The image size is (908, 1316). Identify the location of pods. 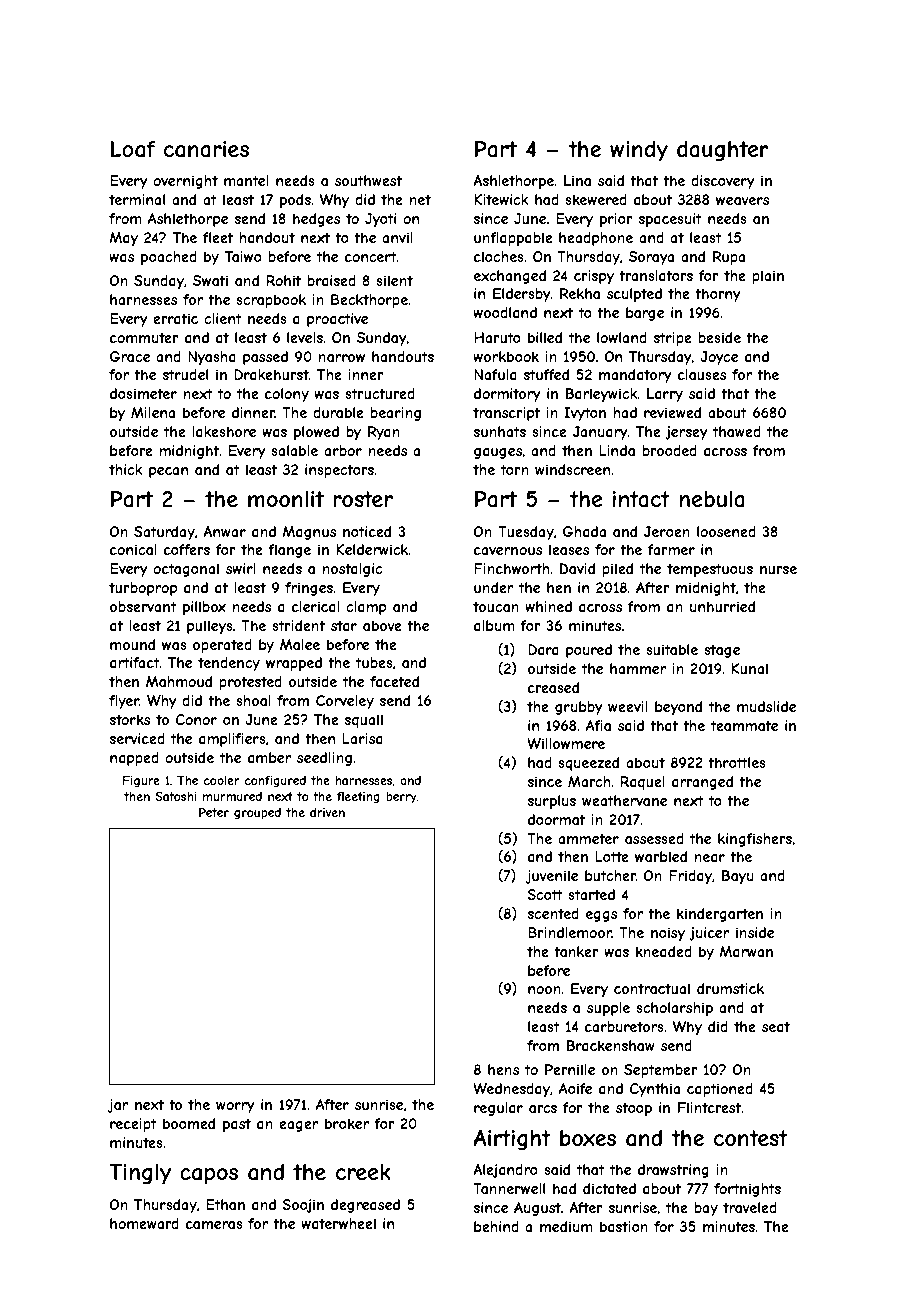
(295, 201).
